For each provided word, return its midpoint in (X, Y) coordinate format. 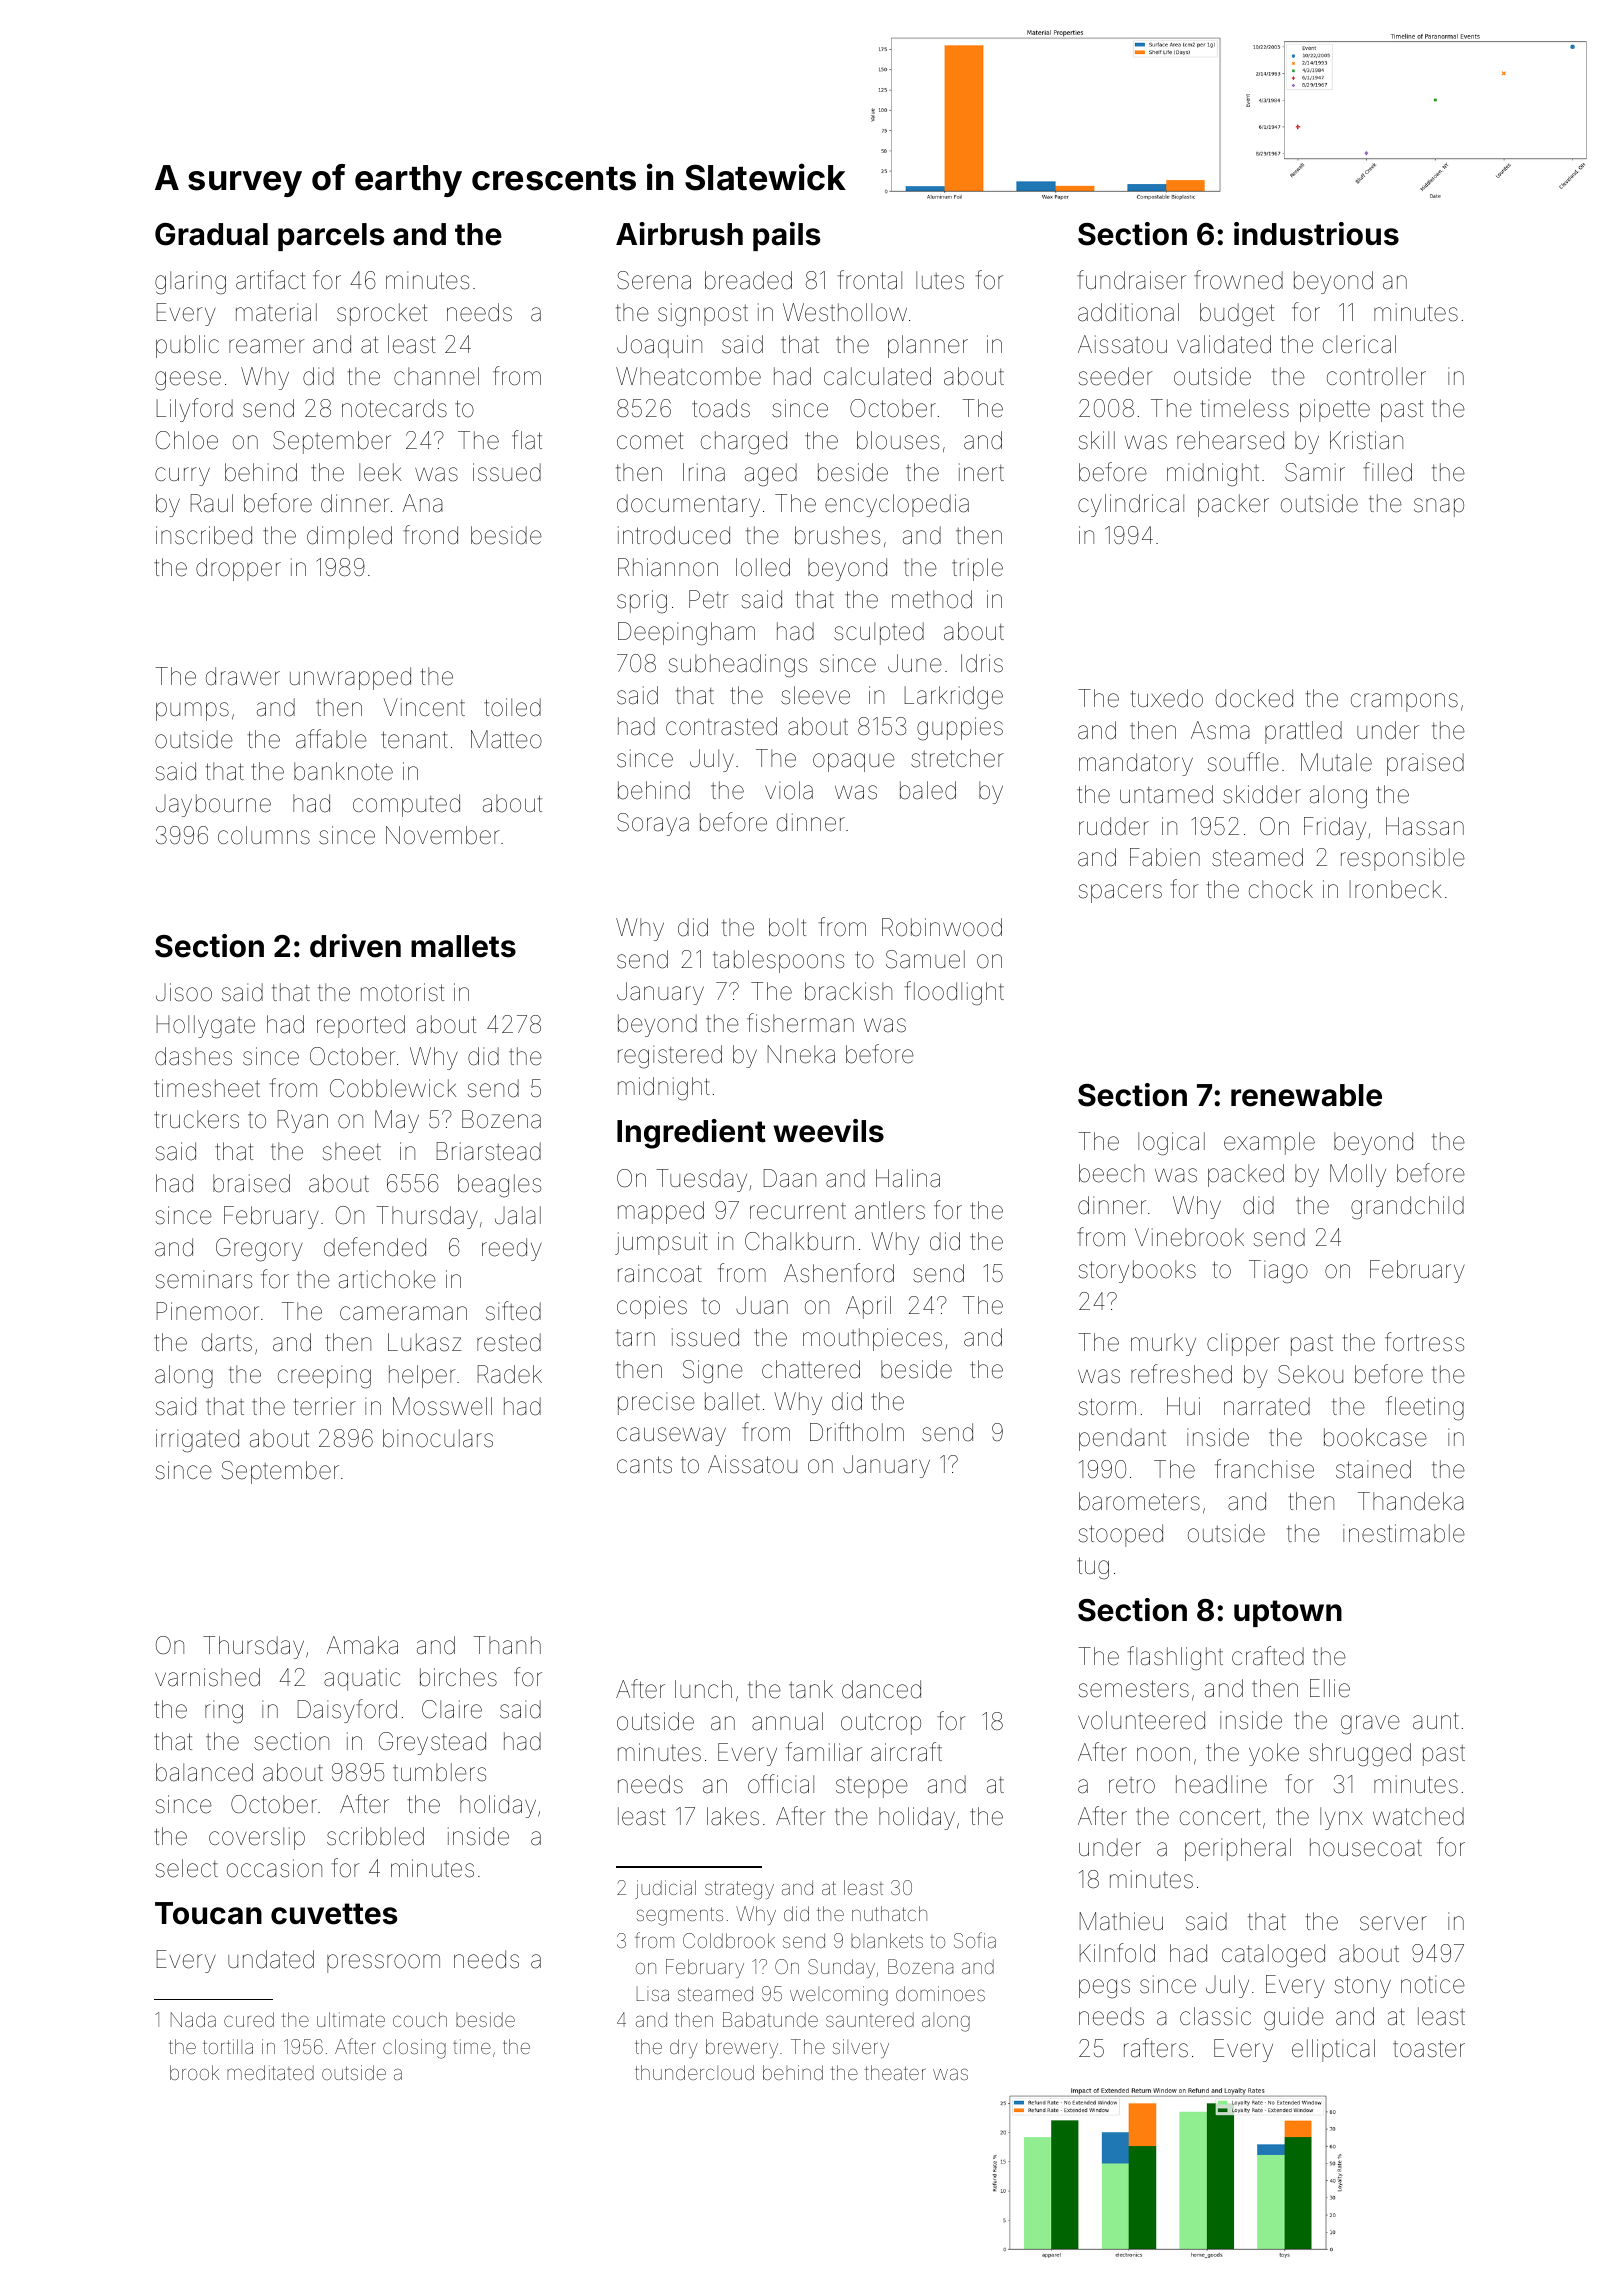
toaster (1429, 2049)
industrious (1316, 234)
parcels (331, 237)
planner (928, 346)
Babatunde (770, 2019)
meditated (270, 2072)
